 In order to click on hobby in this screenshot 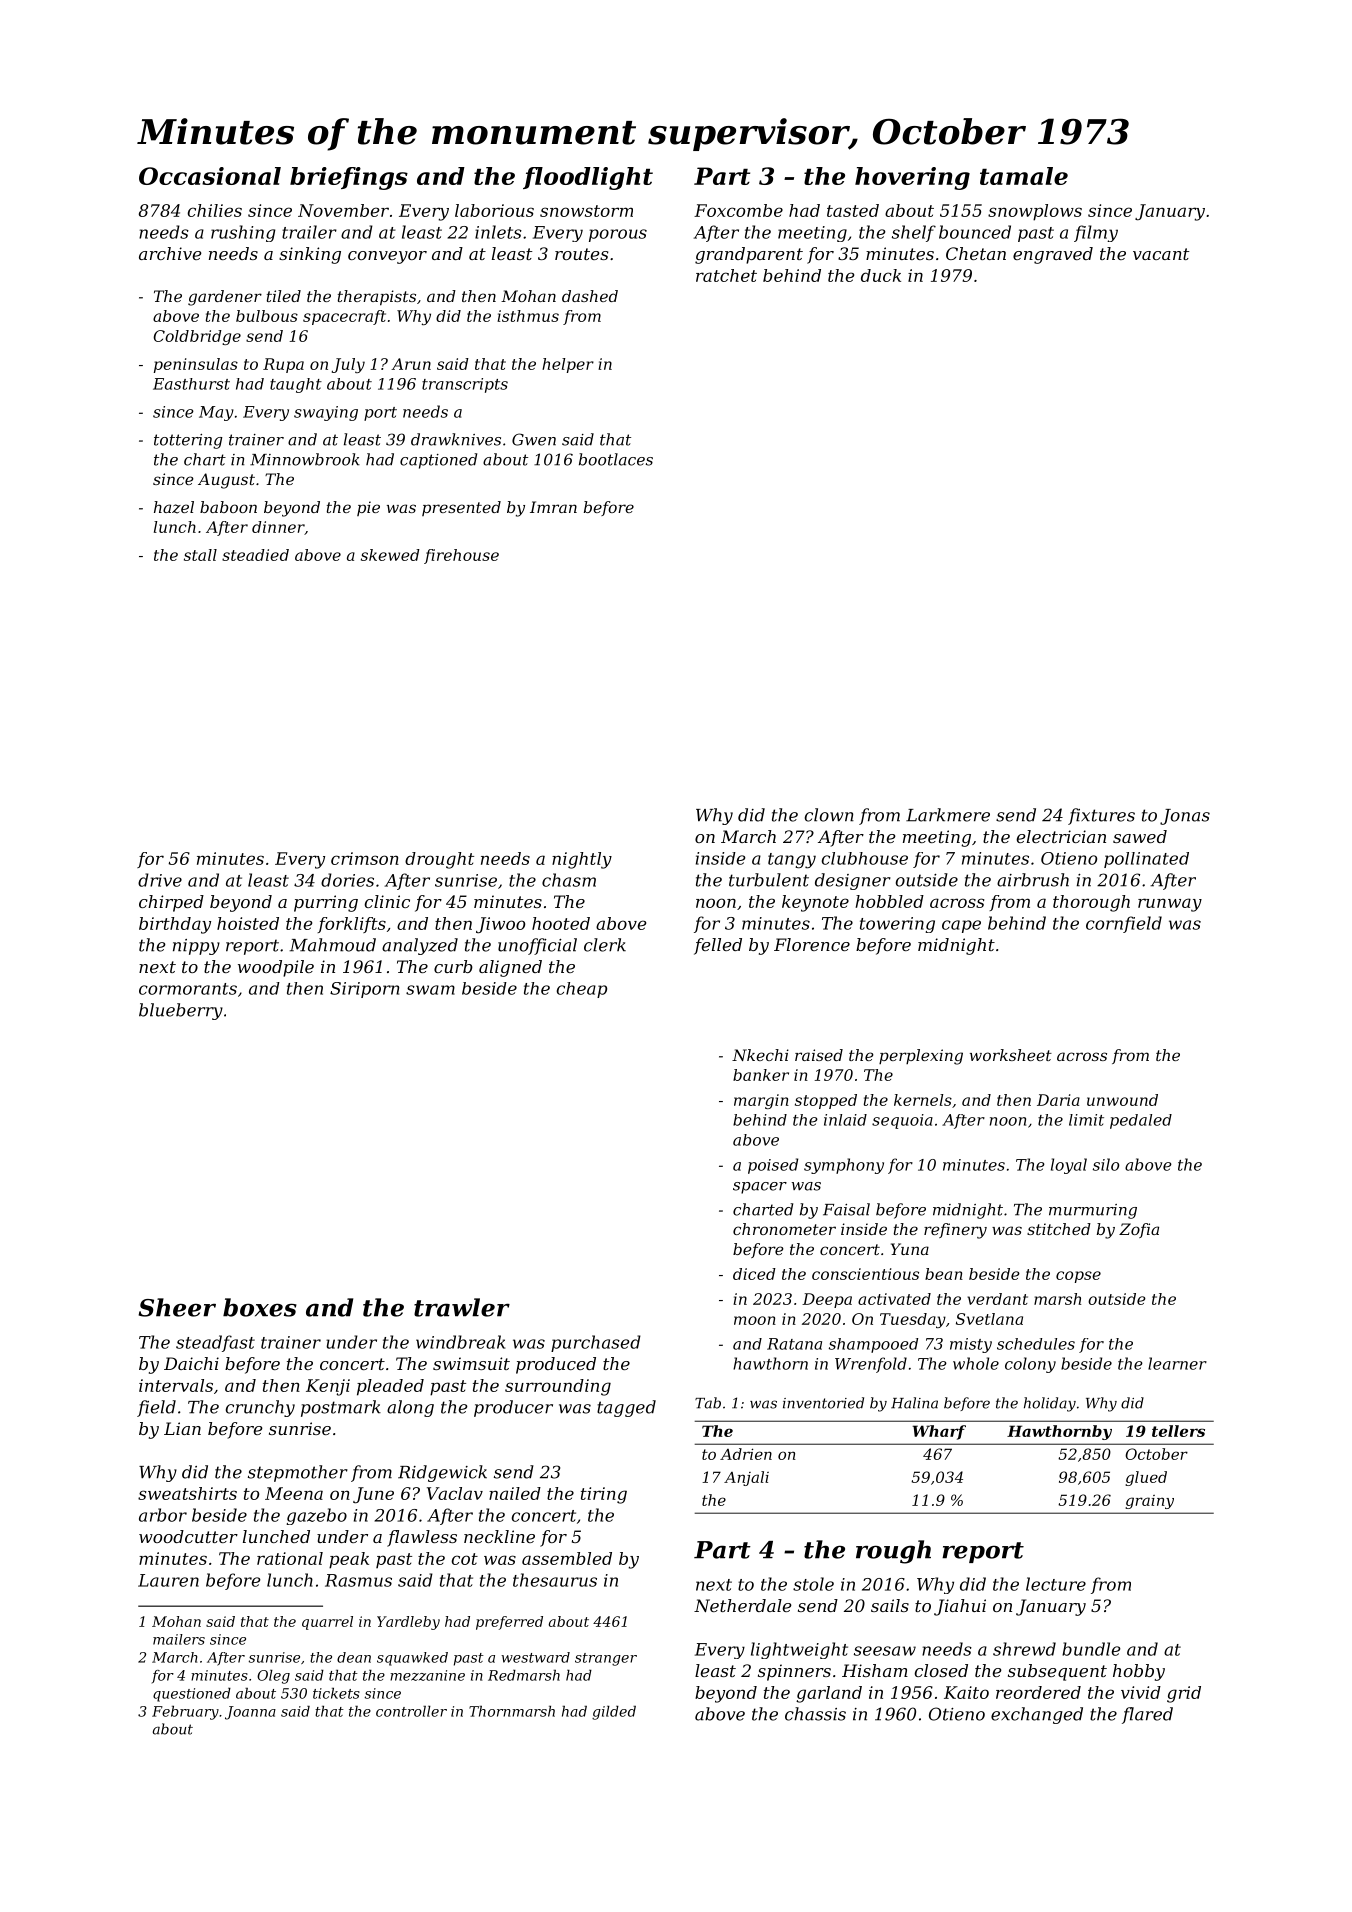, I will do `click(1139, 1672)`.
